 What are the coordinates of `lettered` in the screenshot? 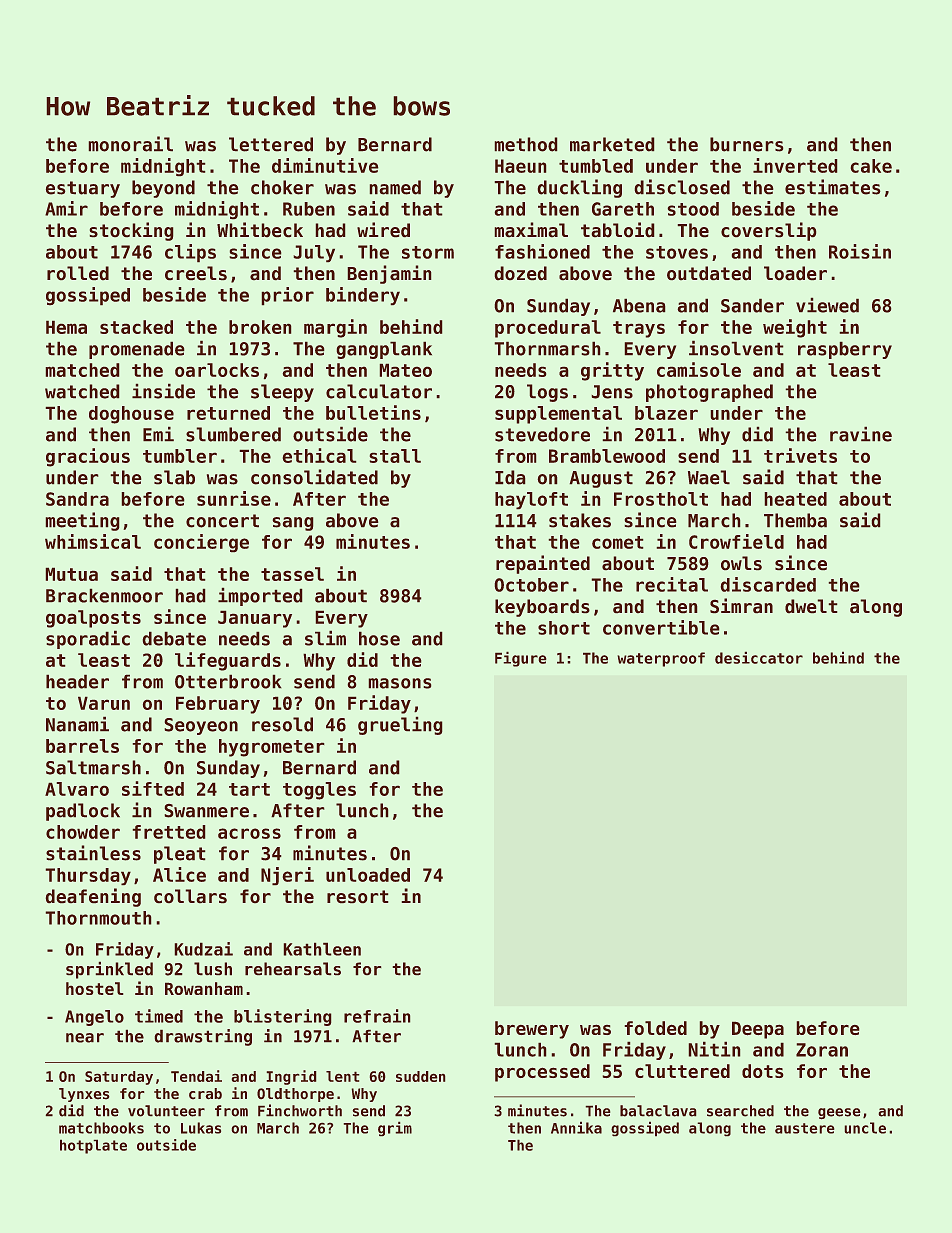 It's located at (271, 144).
